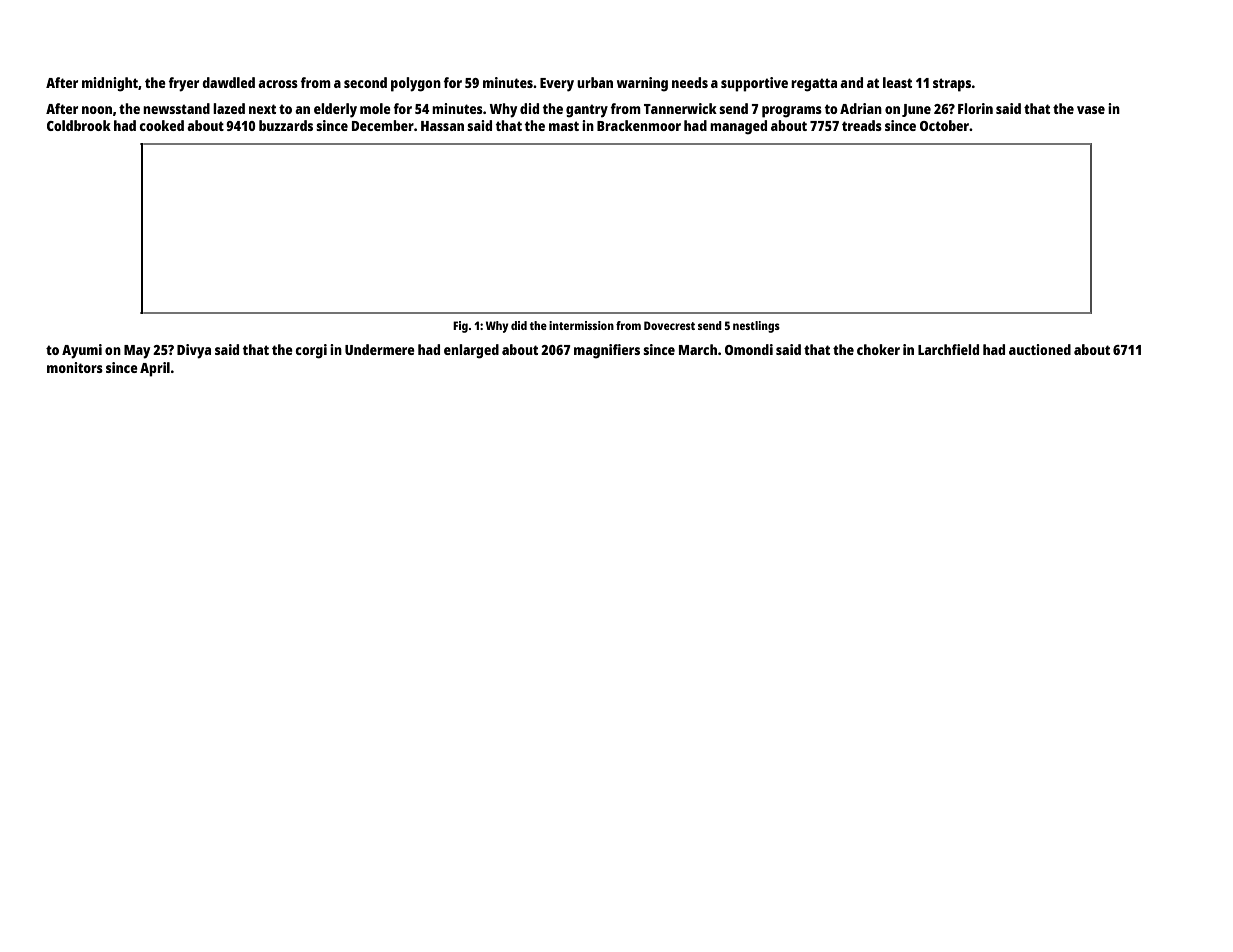 The width and height of the page is (1233, 952). Describe the element at coordinates (669, 325) in the page. I see `Dovecrest` at that location.
